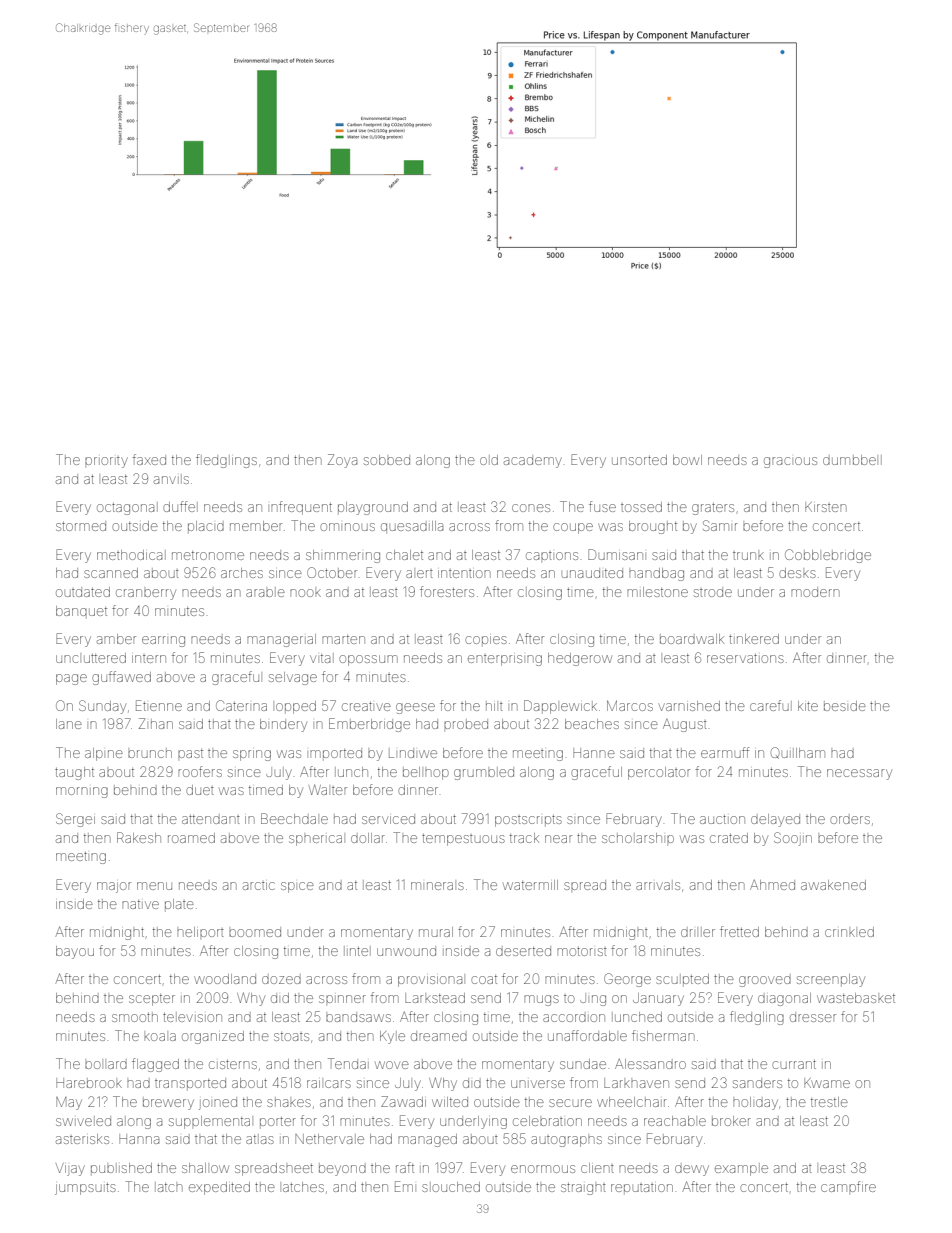  Describe the element at coordinates (641, 507) in the screenshot. I see `tossed` at that location.
